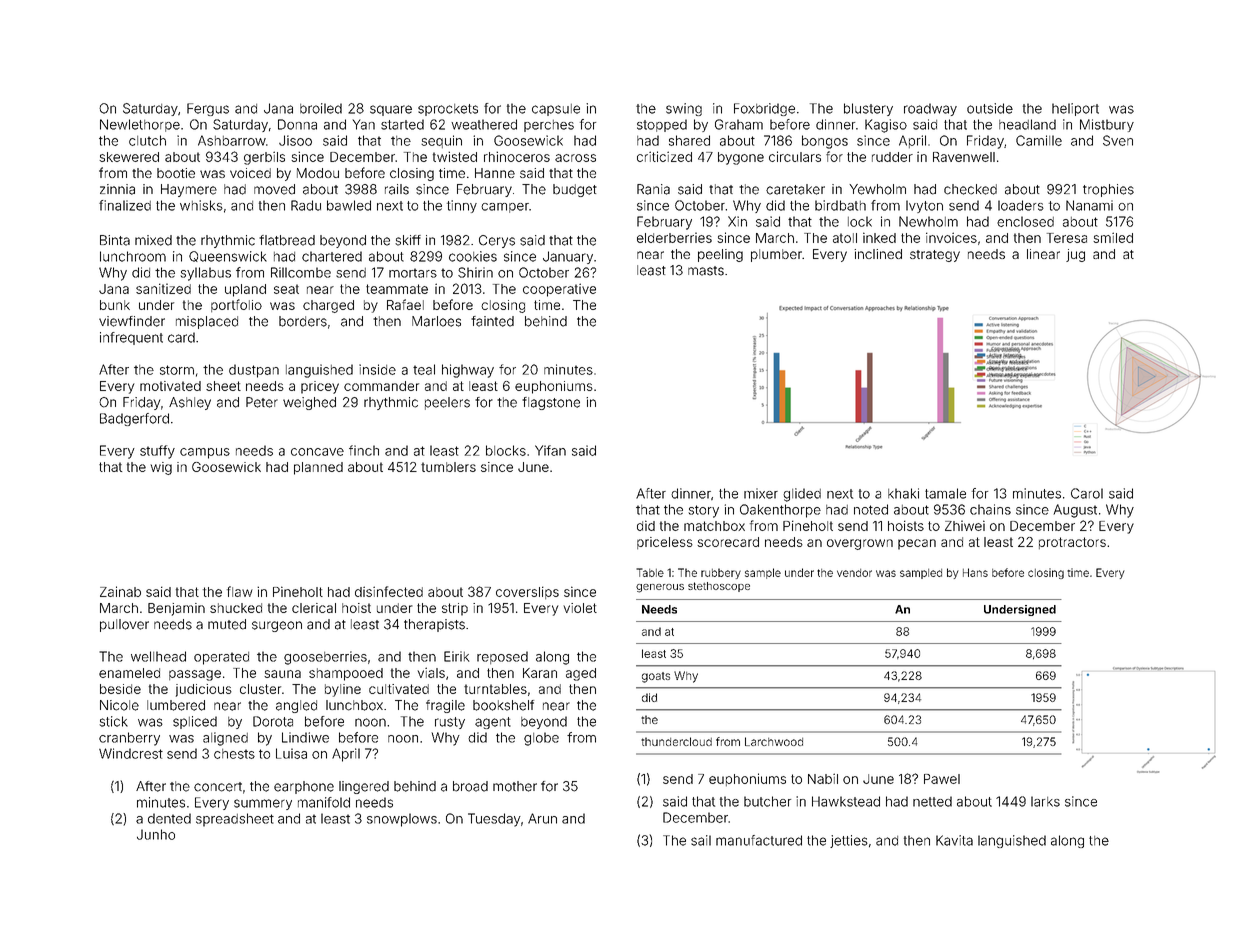 Image resolution: width=1233 pixels, height=952 pixels. What do you see at coordinates (405, 304) in the screenshot?
I see `Rafael` at bounding box center [405, 304].
